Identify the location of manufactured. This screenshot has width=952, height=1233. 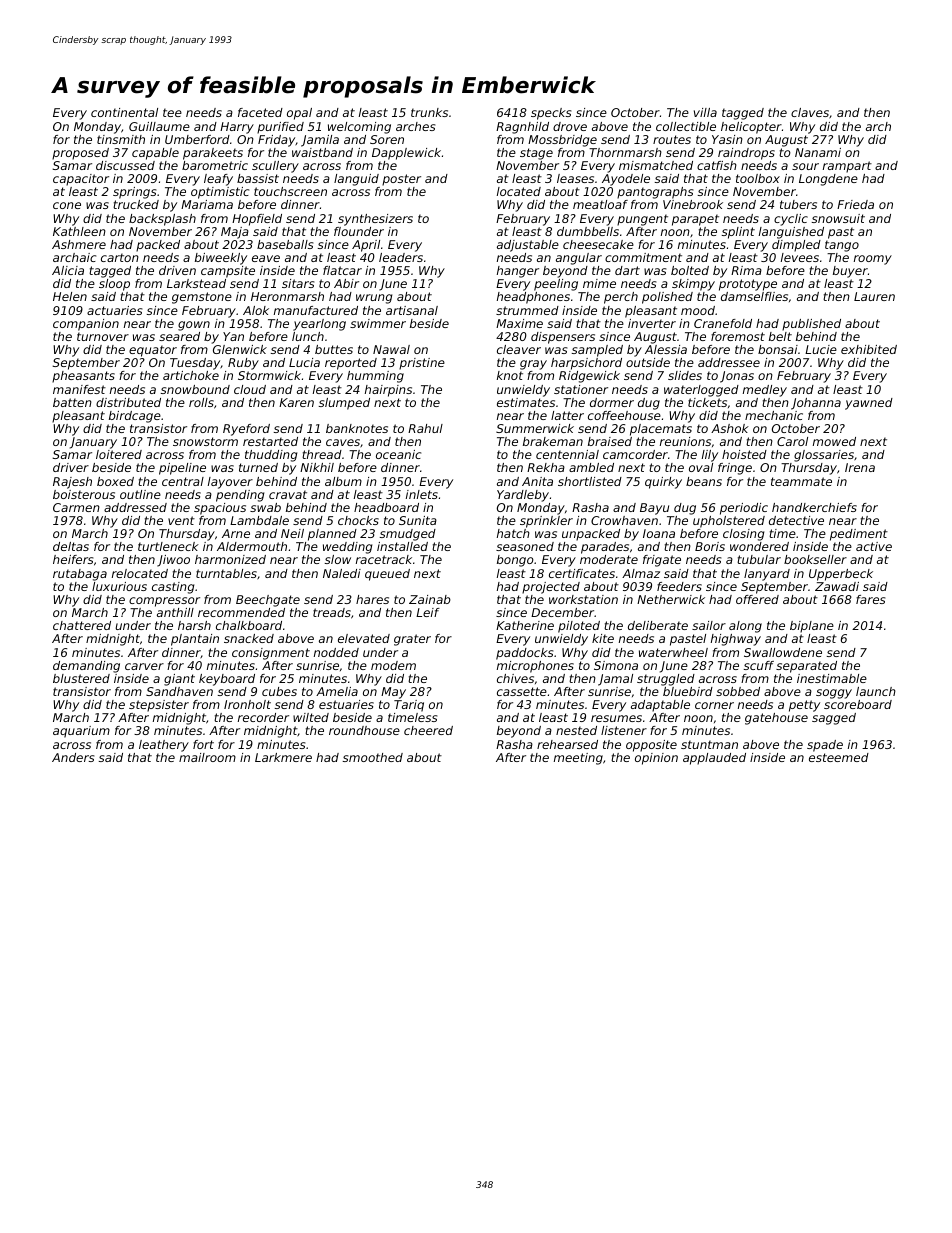
(316, 310).
